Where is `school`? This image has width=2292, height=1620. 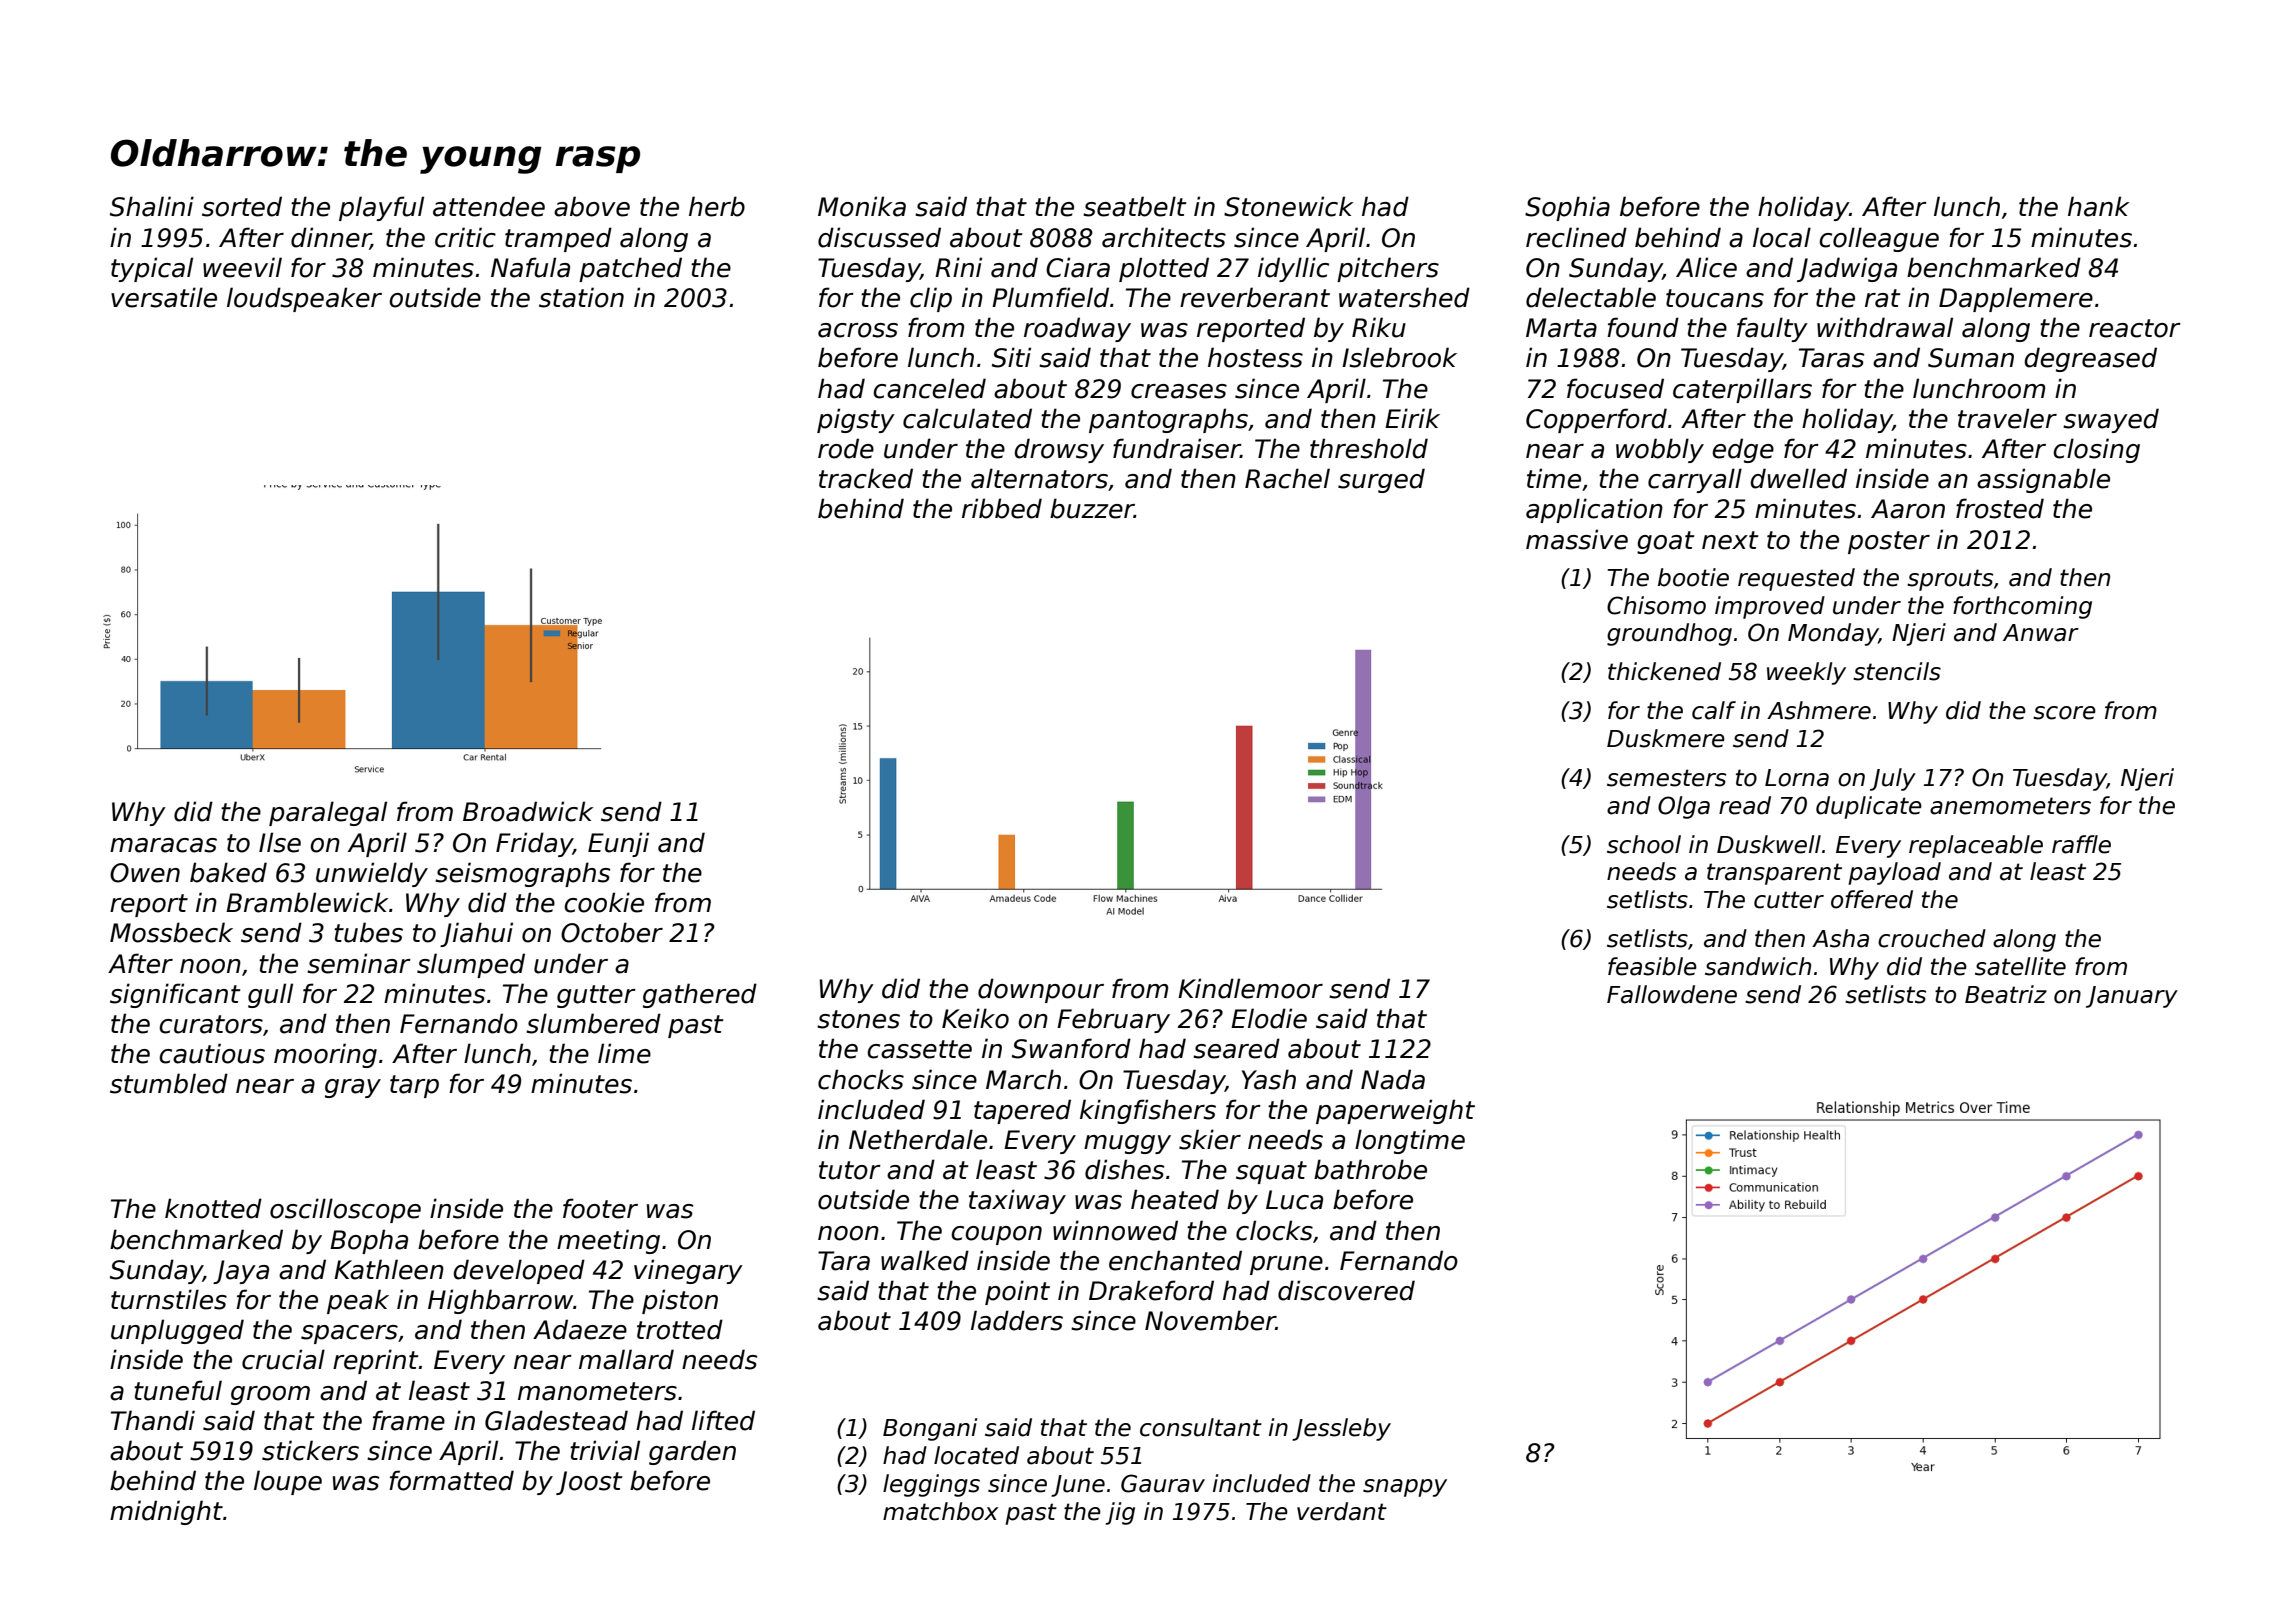
school is located at coordinates (1644, 844).
